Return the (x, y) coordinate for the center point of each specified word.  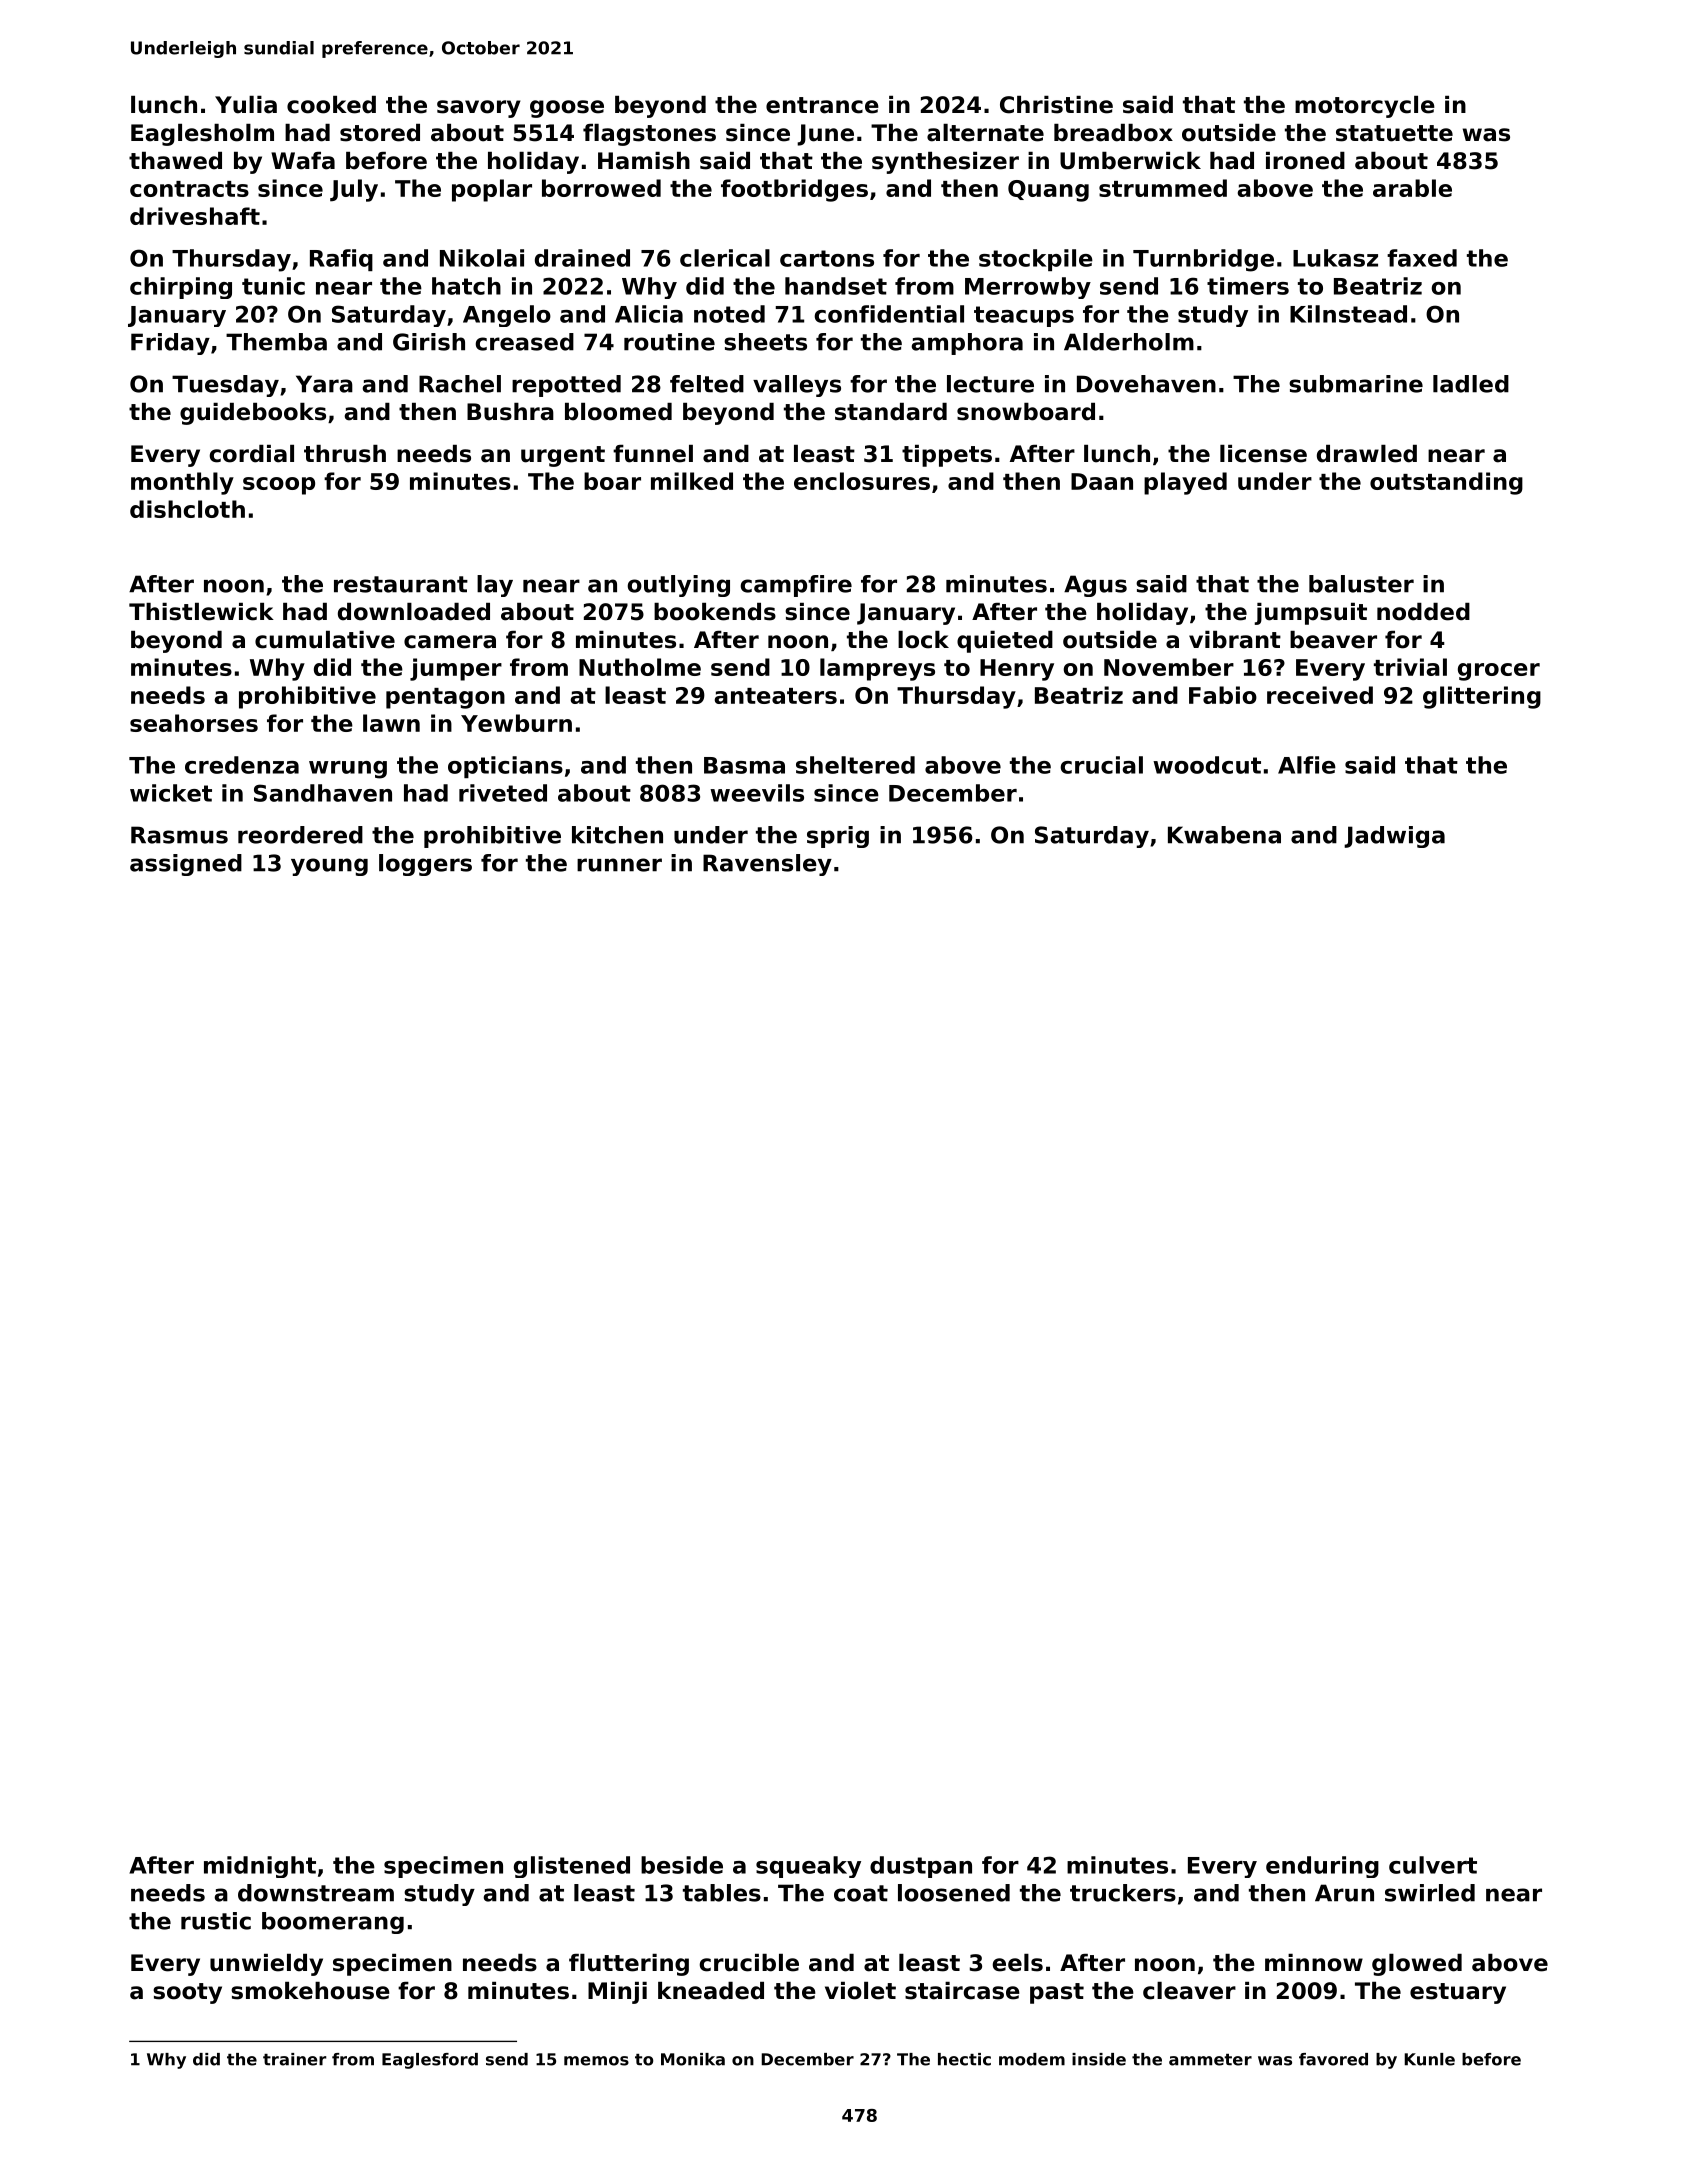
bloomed (618, 412)
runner (619, 865)
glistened (572, 1867)
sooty (187, 1993)
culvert (1433, 1865)
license (1263, 454)
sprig (838, 837)
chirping (181, 288)
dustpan (921, 1867)
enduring (1322, 1867)
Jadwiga (1394, 837)
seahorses (194, 723)
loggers (425, 865)
